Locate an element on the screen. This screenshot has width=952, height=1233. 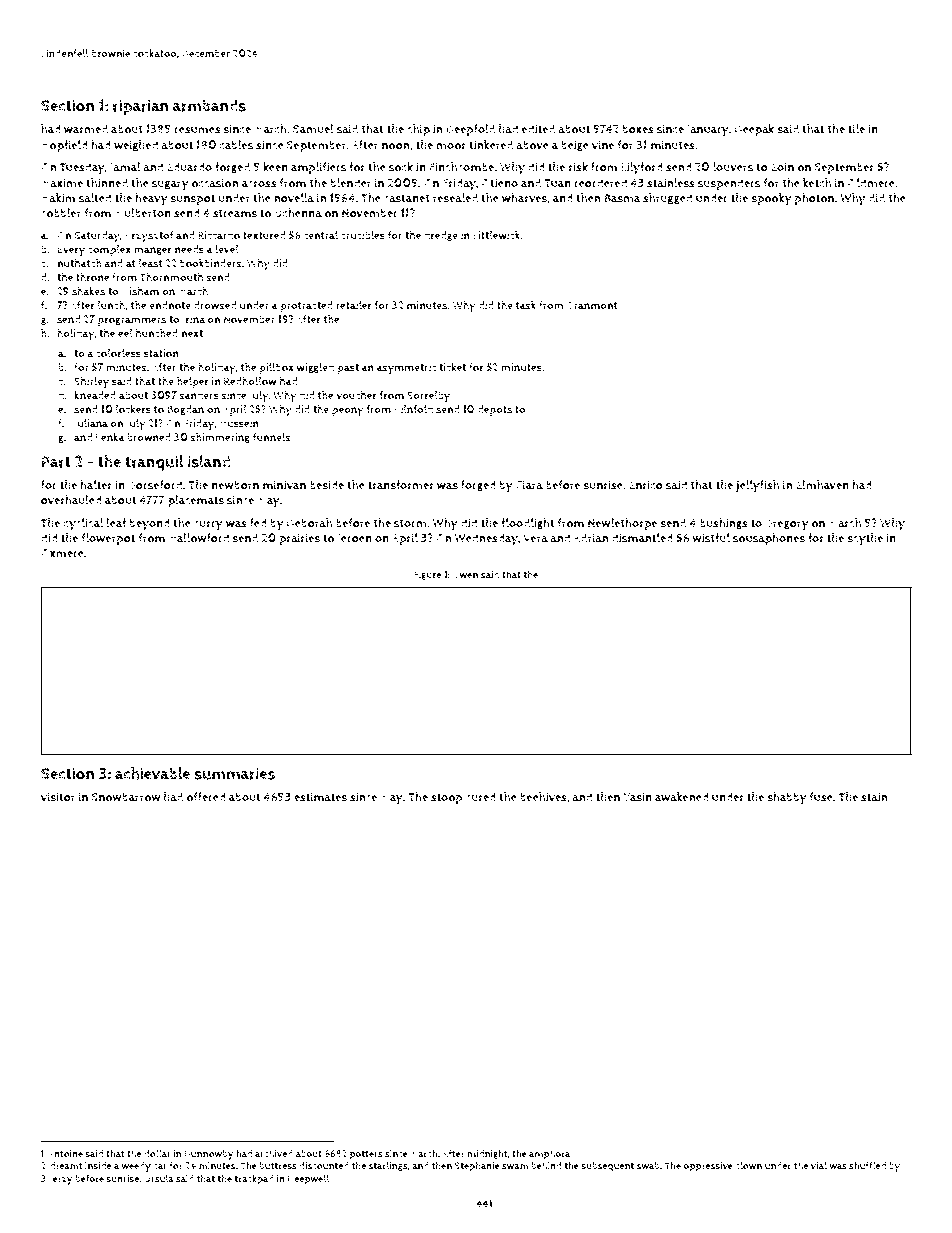
Antoine is located at coordinates (65, 1153).
